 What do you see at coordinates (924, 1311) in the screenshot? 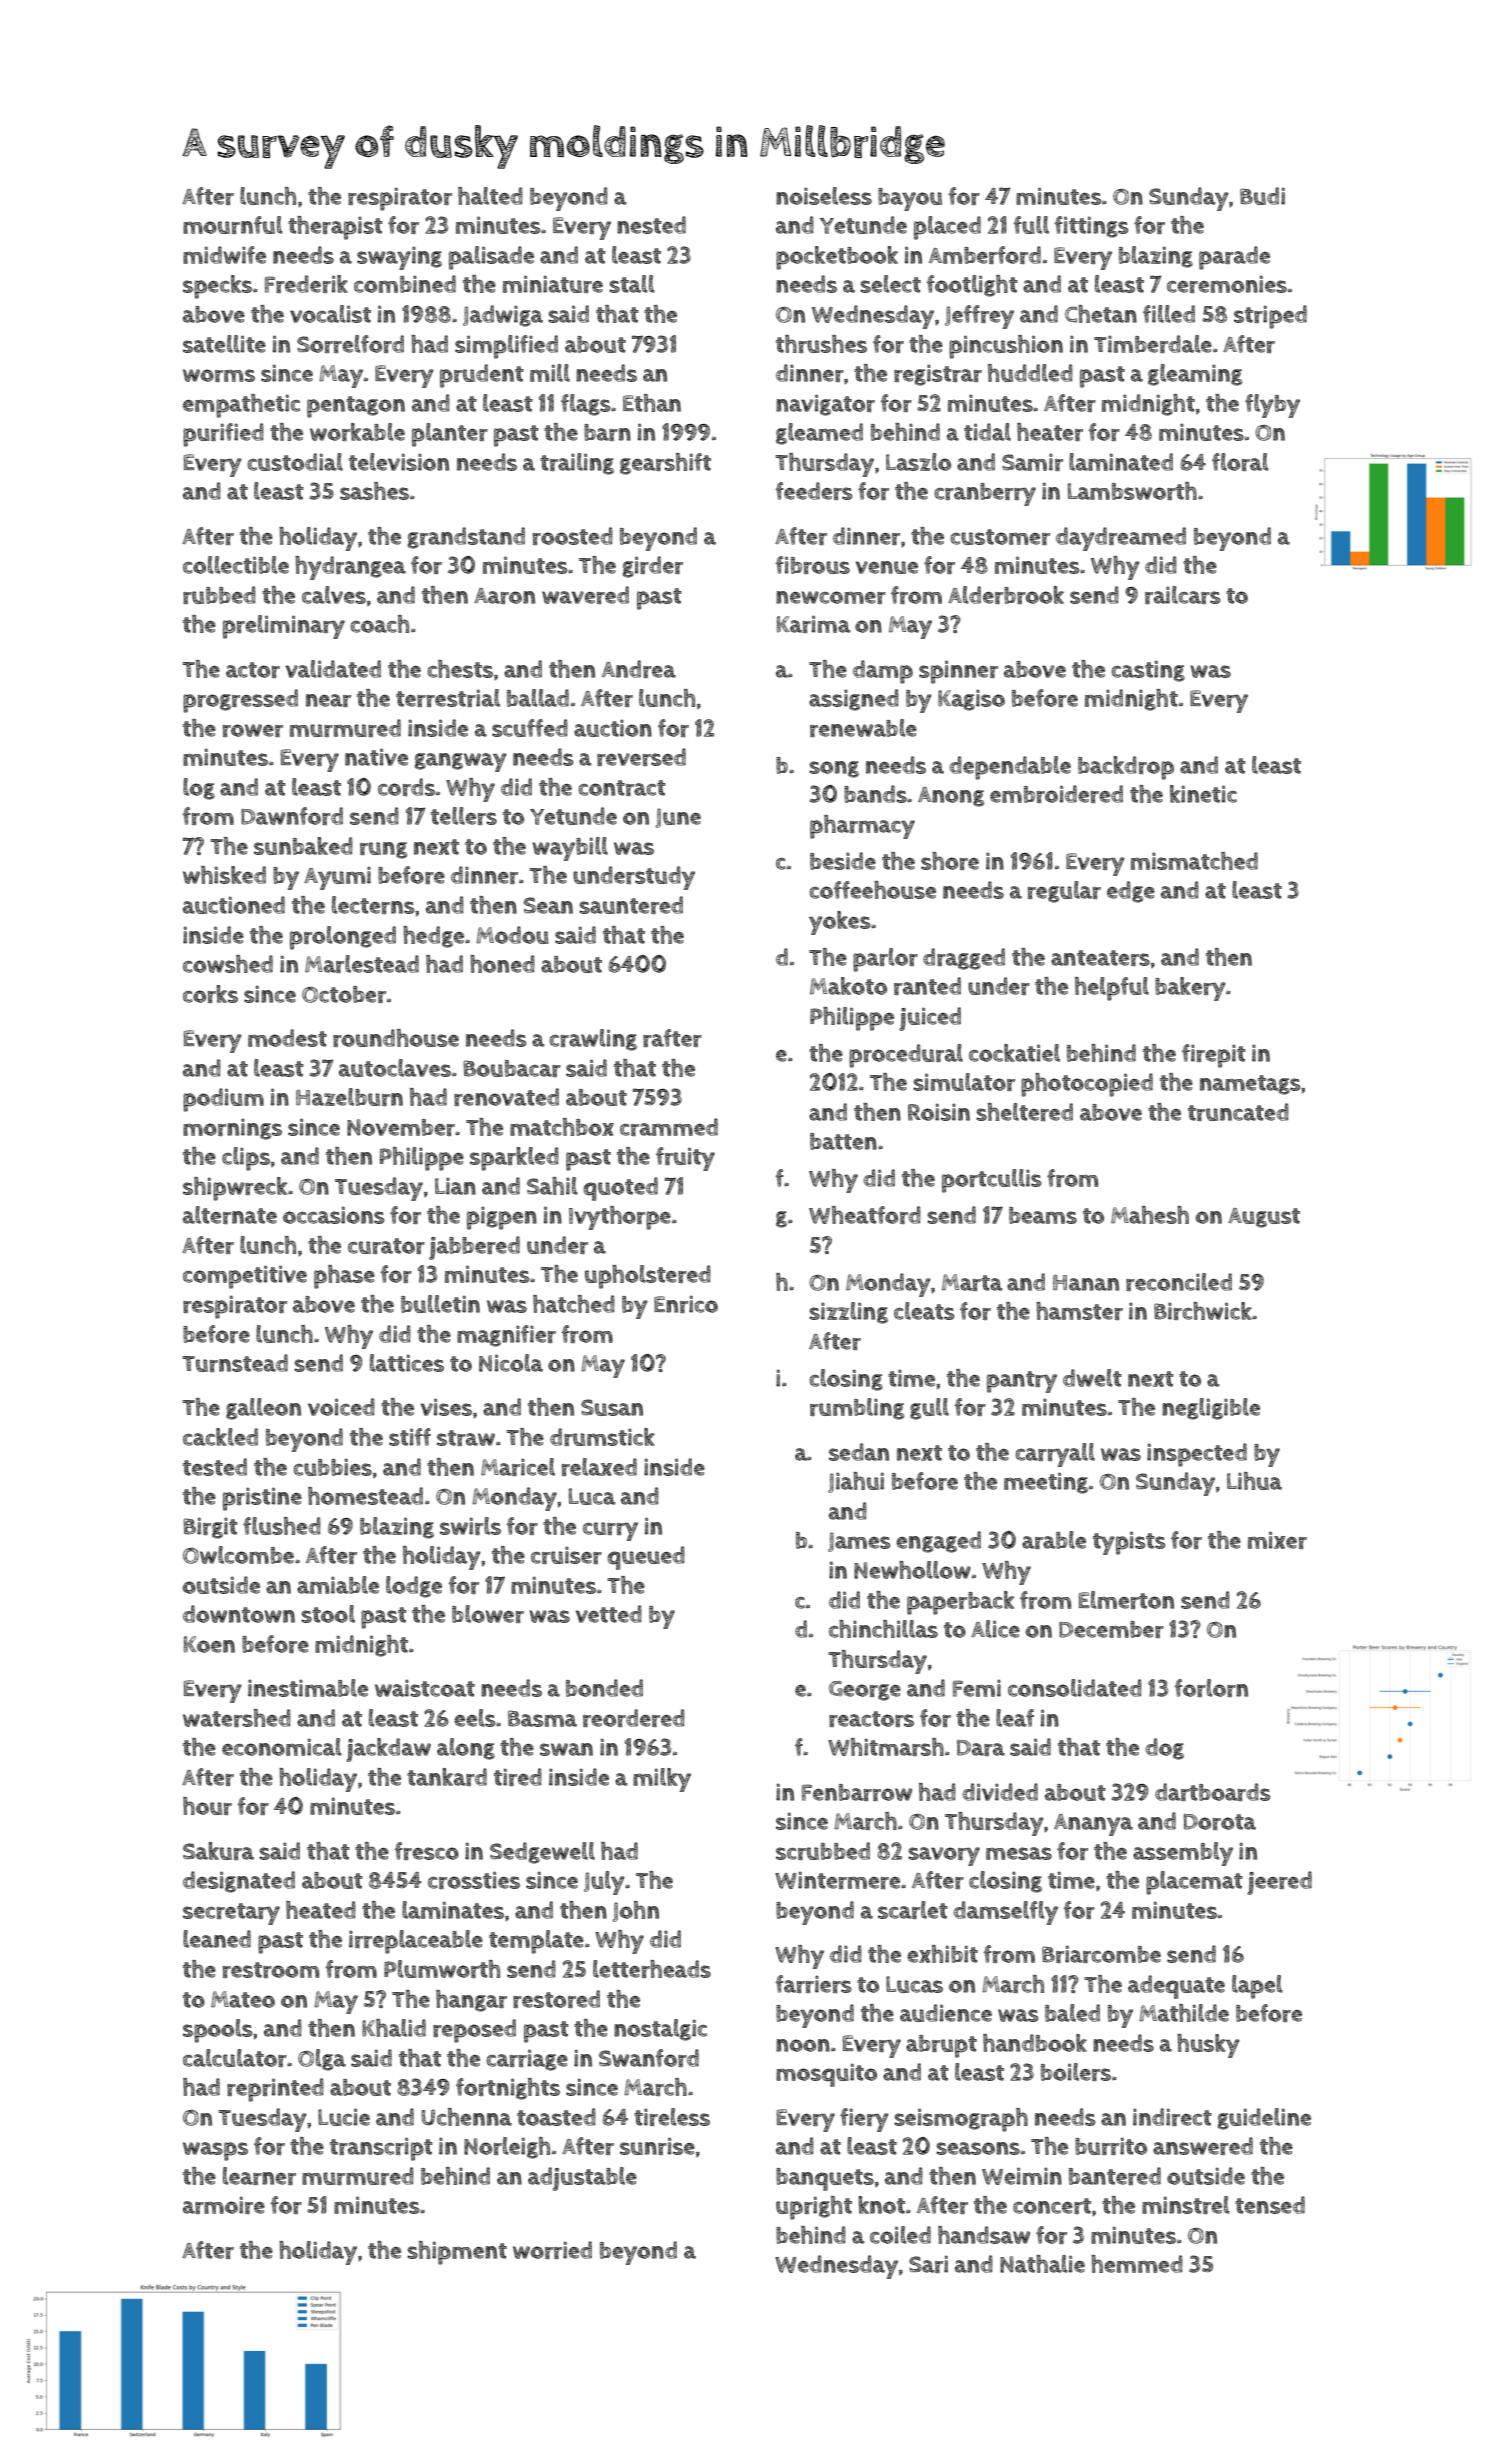
I see `cleats` at bounding box center [924, 1311].
